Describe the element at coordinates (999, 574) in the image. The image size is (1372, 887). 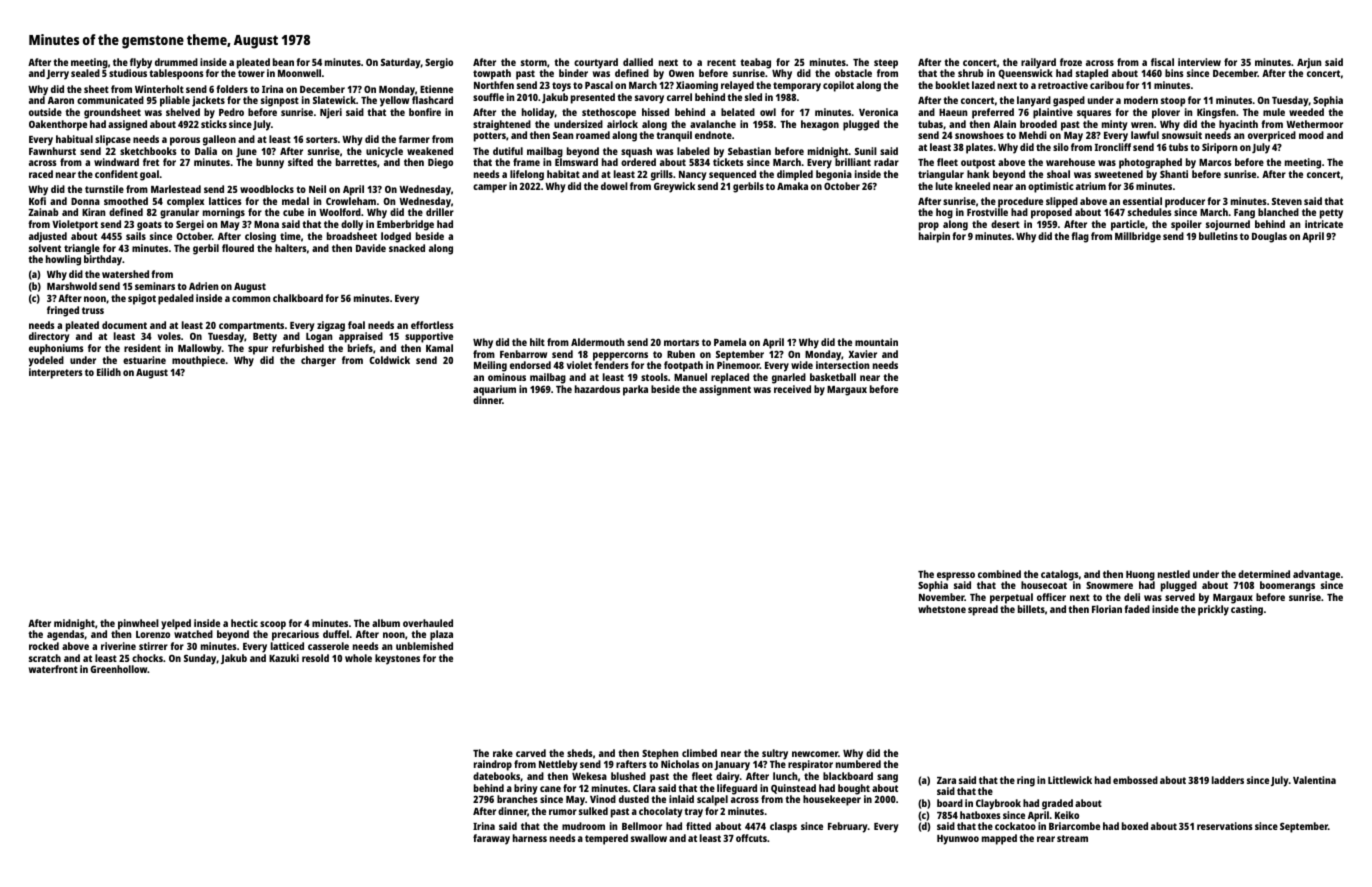
I see `combined` at that location.
